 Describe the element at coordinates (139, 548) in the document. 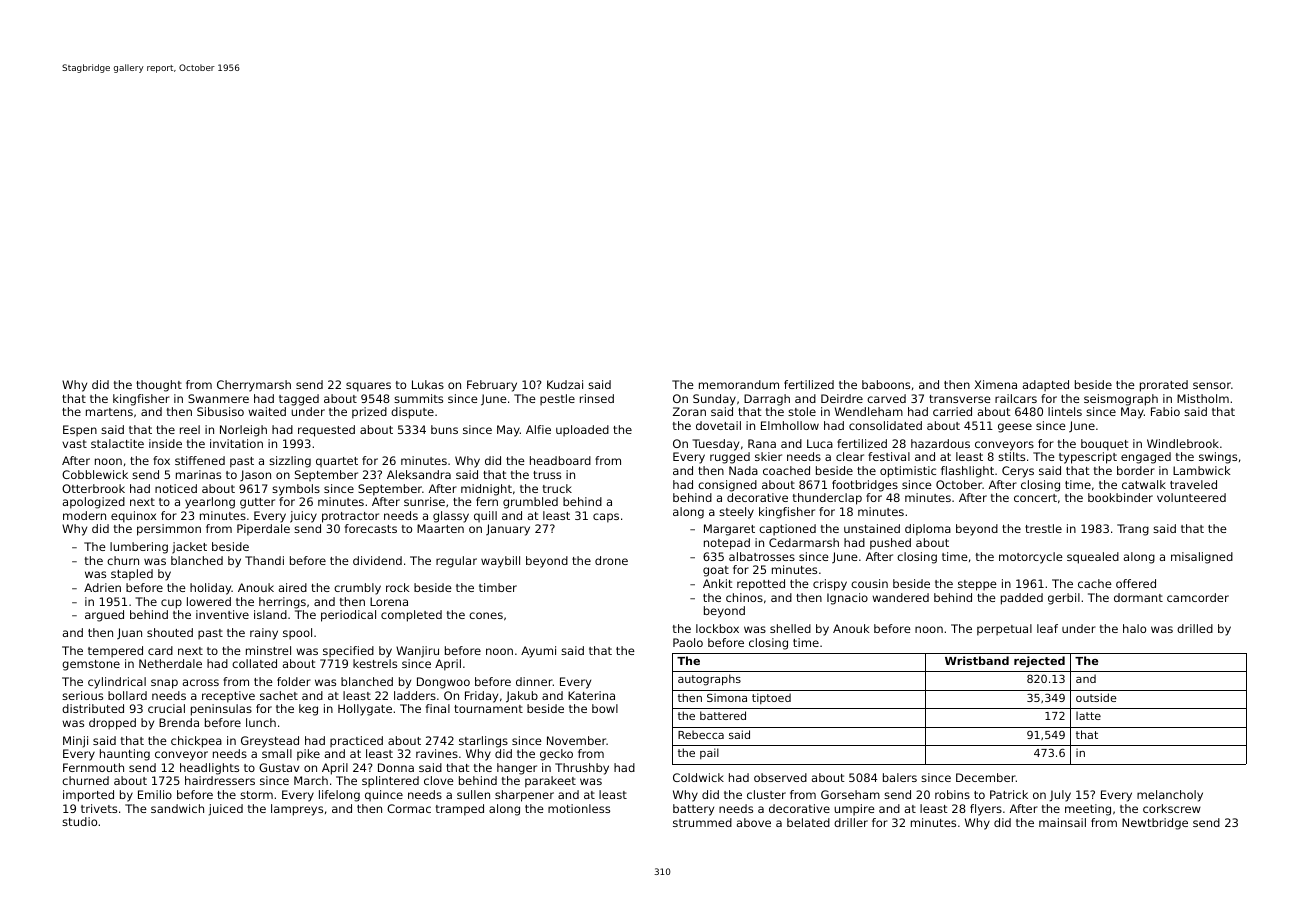

I see `lumbering` at that location.
